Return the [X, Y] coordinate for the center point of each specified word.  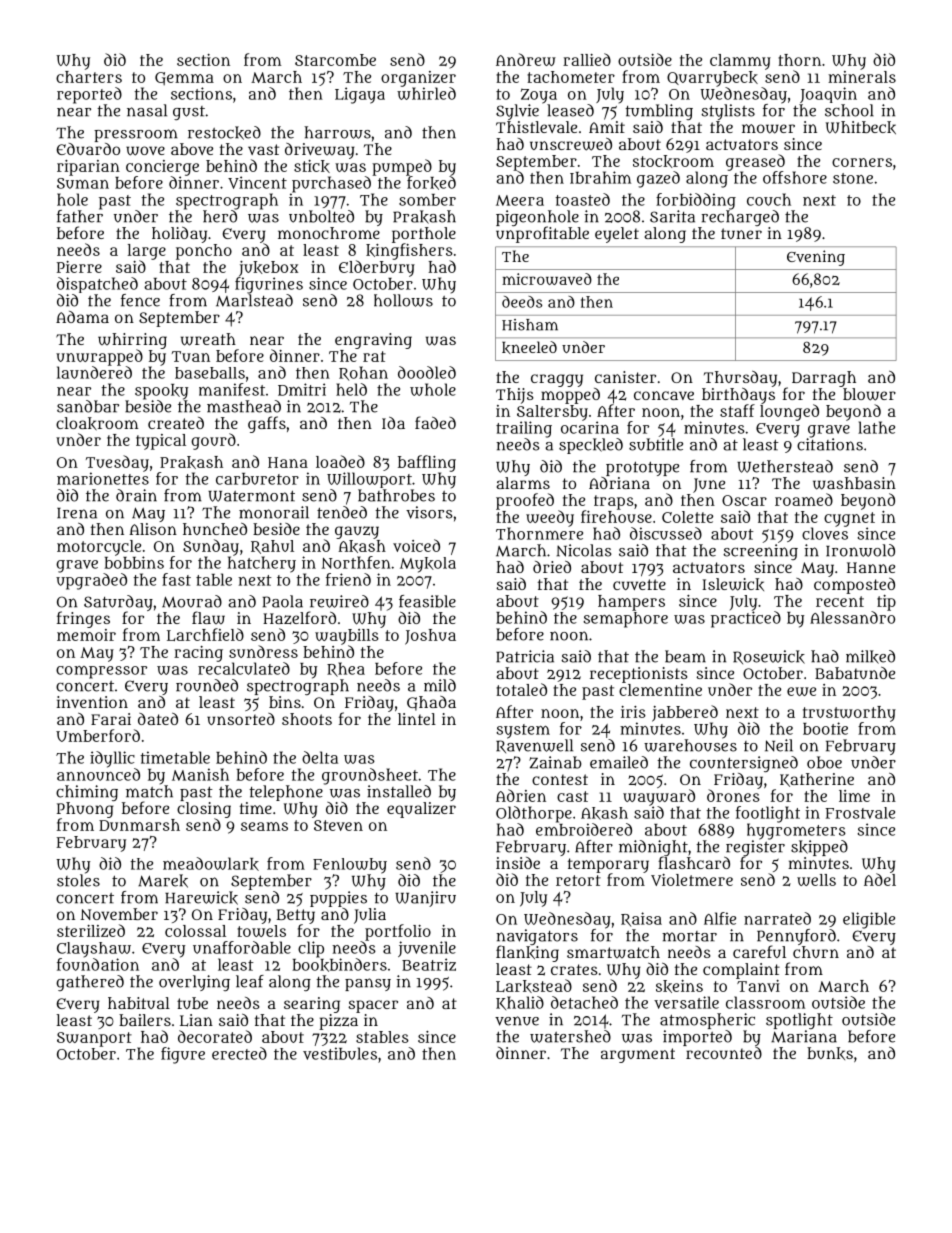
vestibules [340, 1053]
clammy [740, 62]
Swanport [94, 1039]
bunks [830, 1053]
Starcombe [335, 60]
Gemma [184, 78]
